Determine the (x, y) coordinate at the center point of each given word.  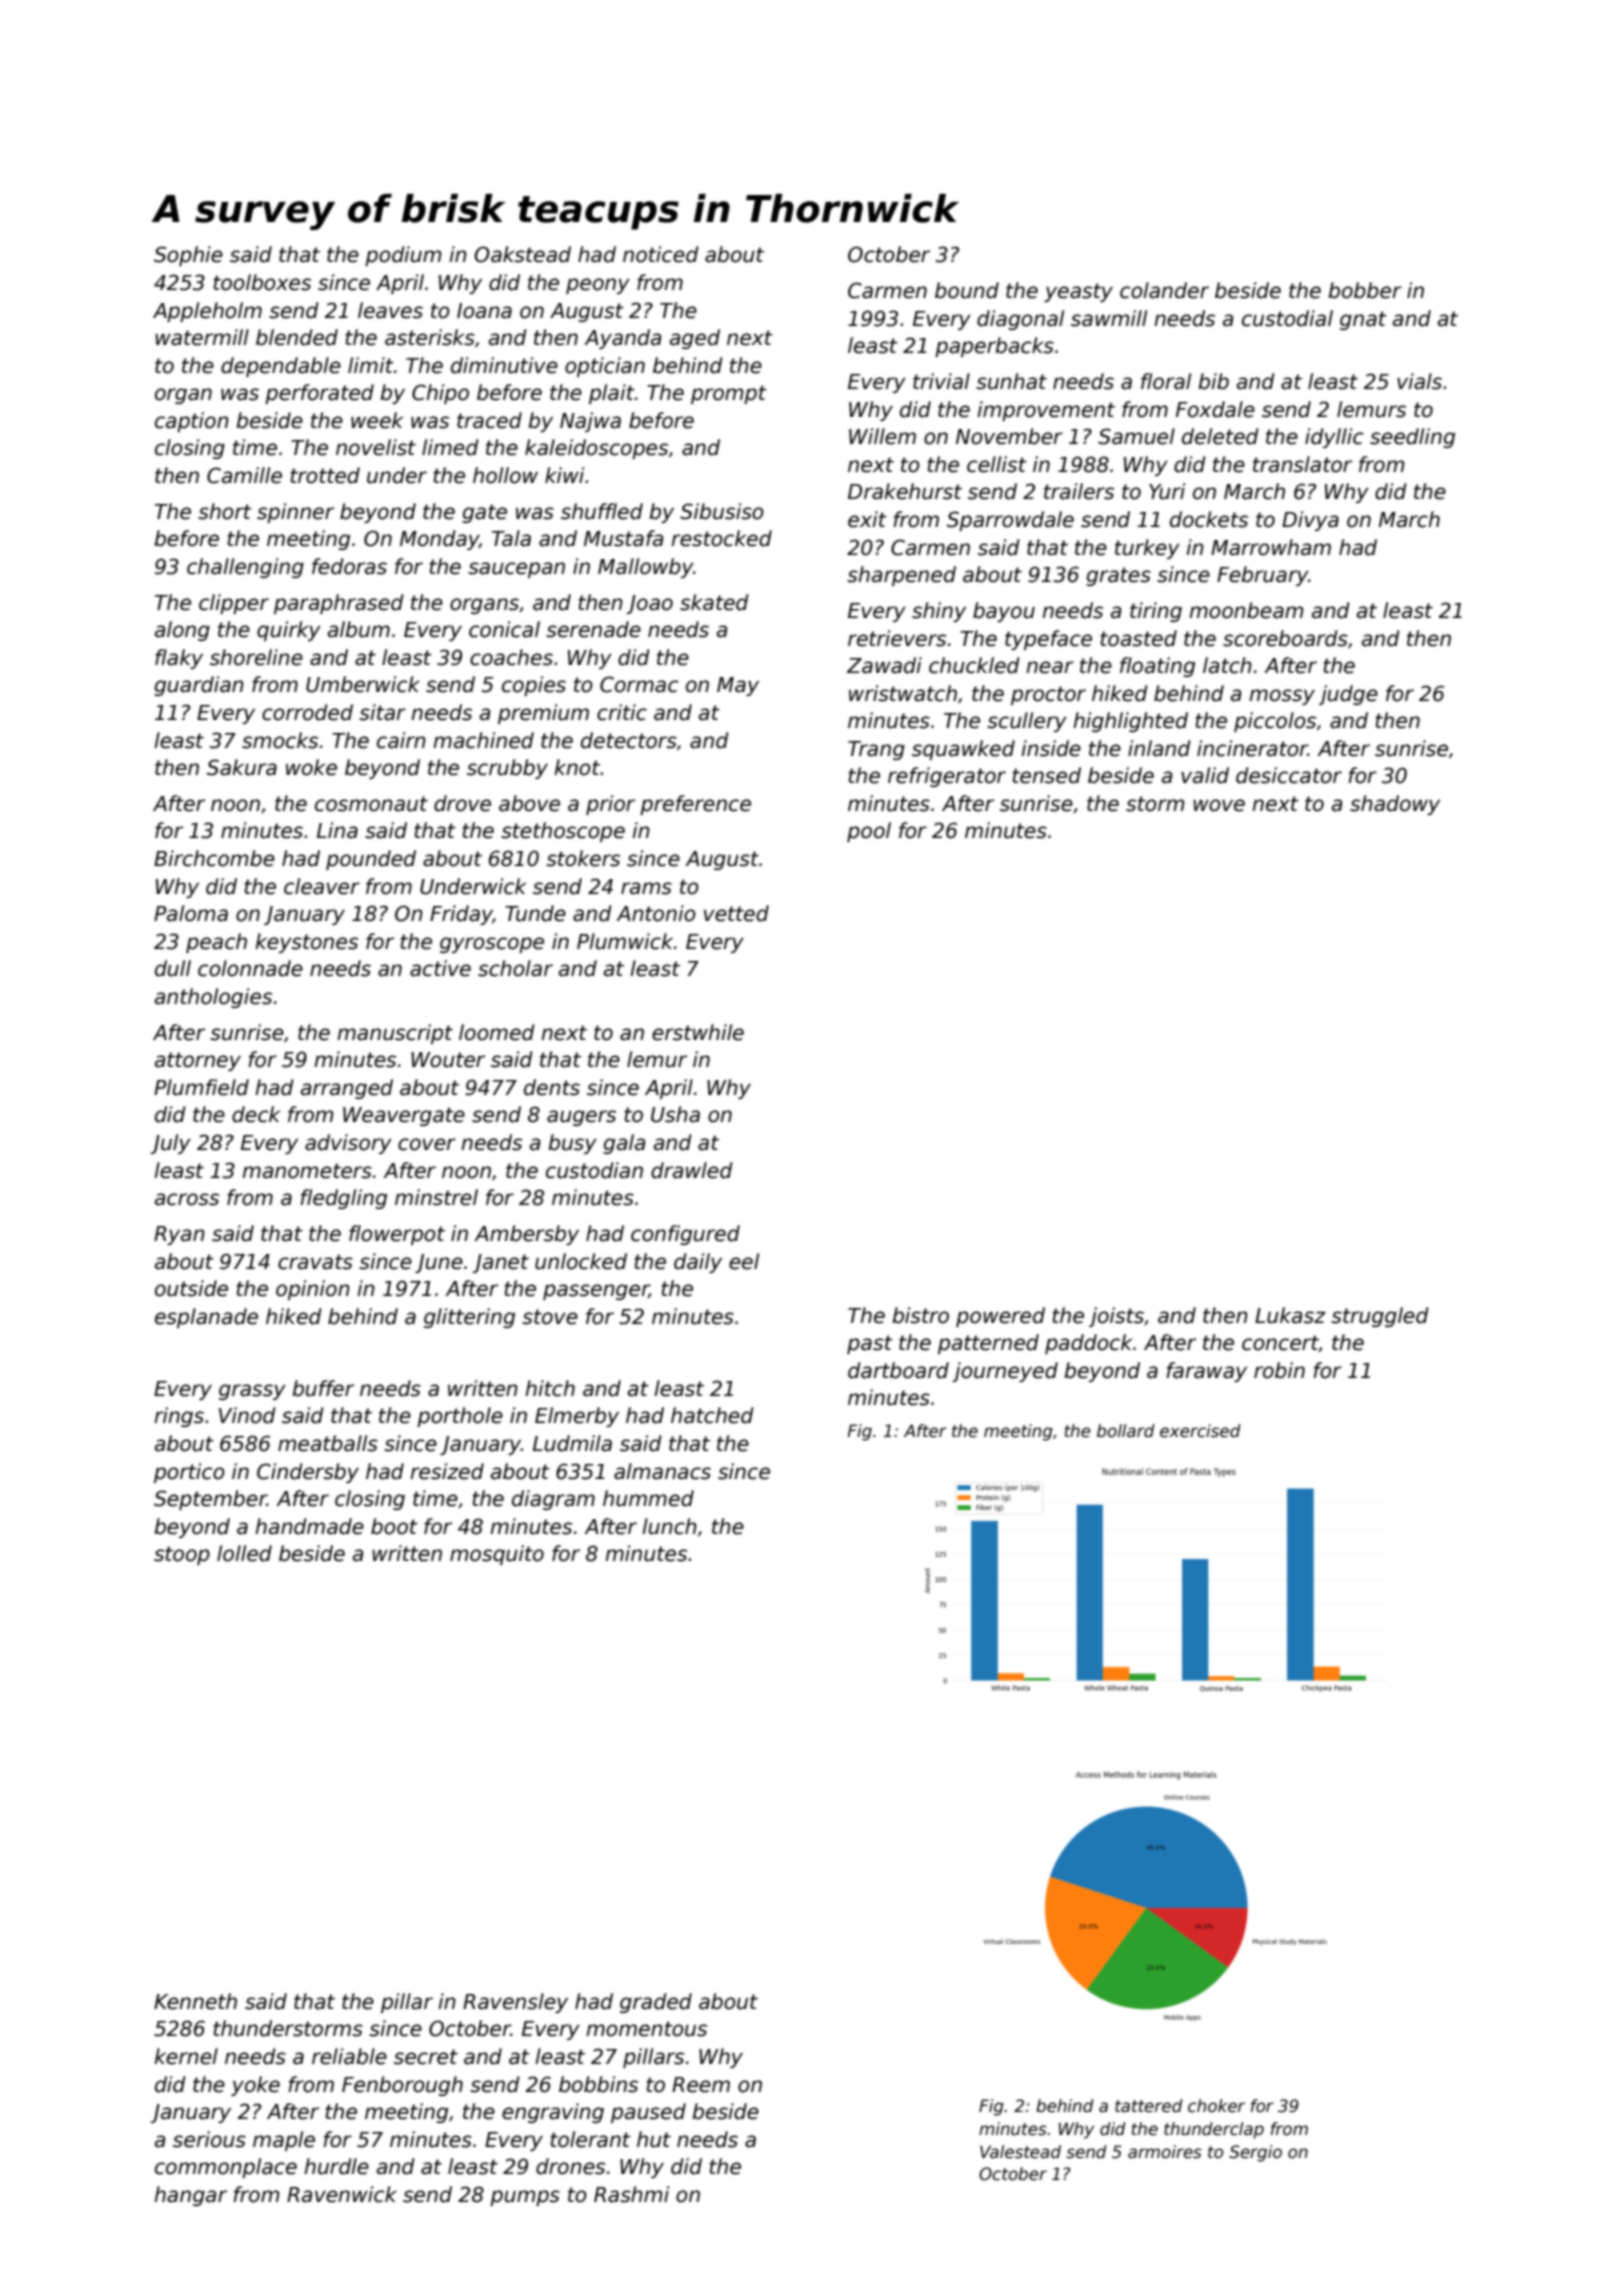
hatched (712, 1415)
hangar (190, 2196)
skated (714, 602)
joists (1116, 1317)
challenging (245, 568)
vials (1419, 381)
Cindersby (308, 1473)
